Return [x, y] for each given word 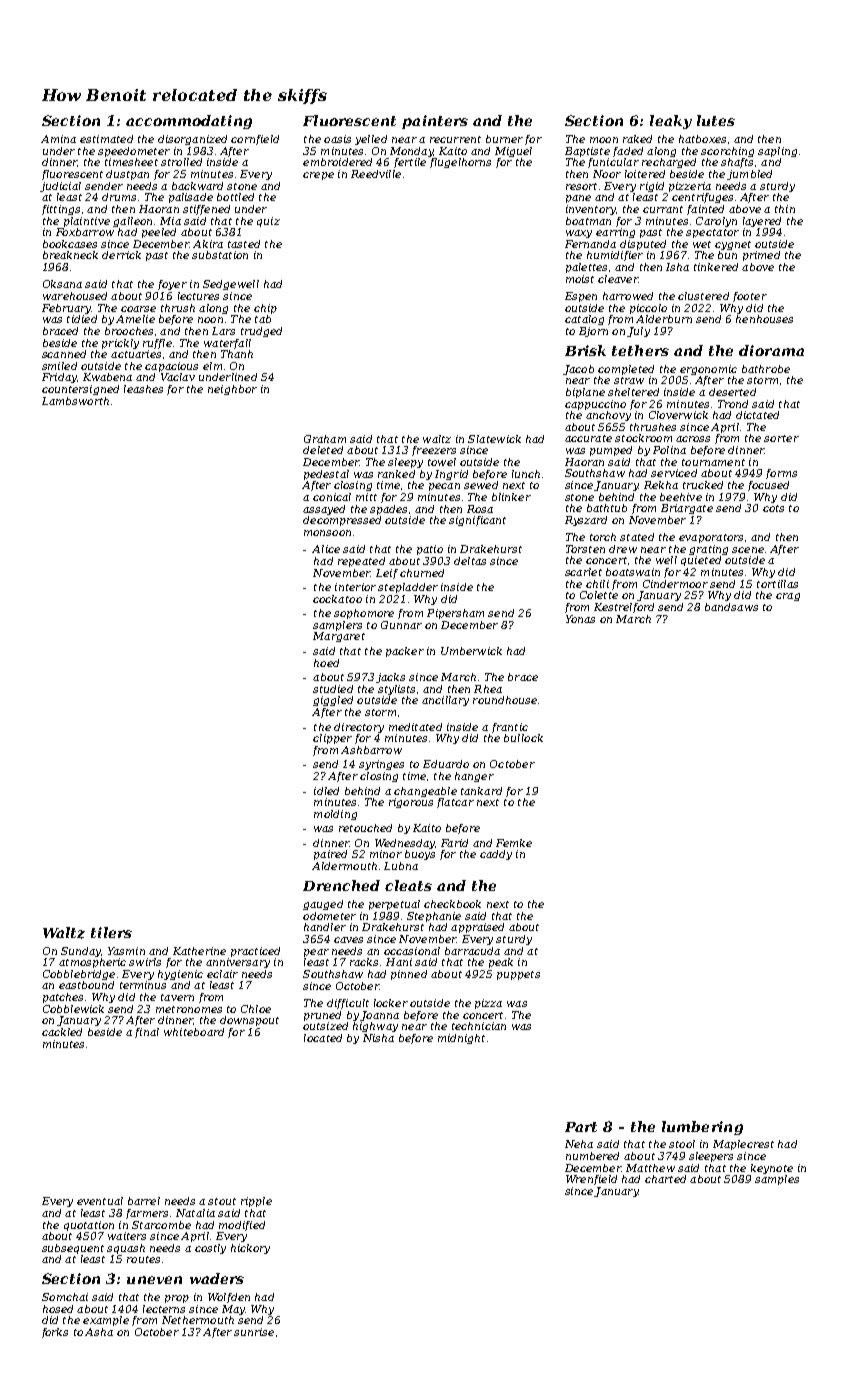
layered [762, 222]
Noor [607, 174]
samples [777, 1180]
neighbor [232, 390]
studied [333, 689]
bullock [523, 738]
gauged [323, 905]
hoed [326, 663]
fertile [410, 163]
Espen [581, 297]
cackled [62, 1032]
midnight [461, 1039]
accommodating [189, 122]
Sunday [81, 952]
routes [143, 1259]
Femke [514, 843]
